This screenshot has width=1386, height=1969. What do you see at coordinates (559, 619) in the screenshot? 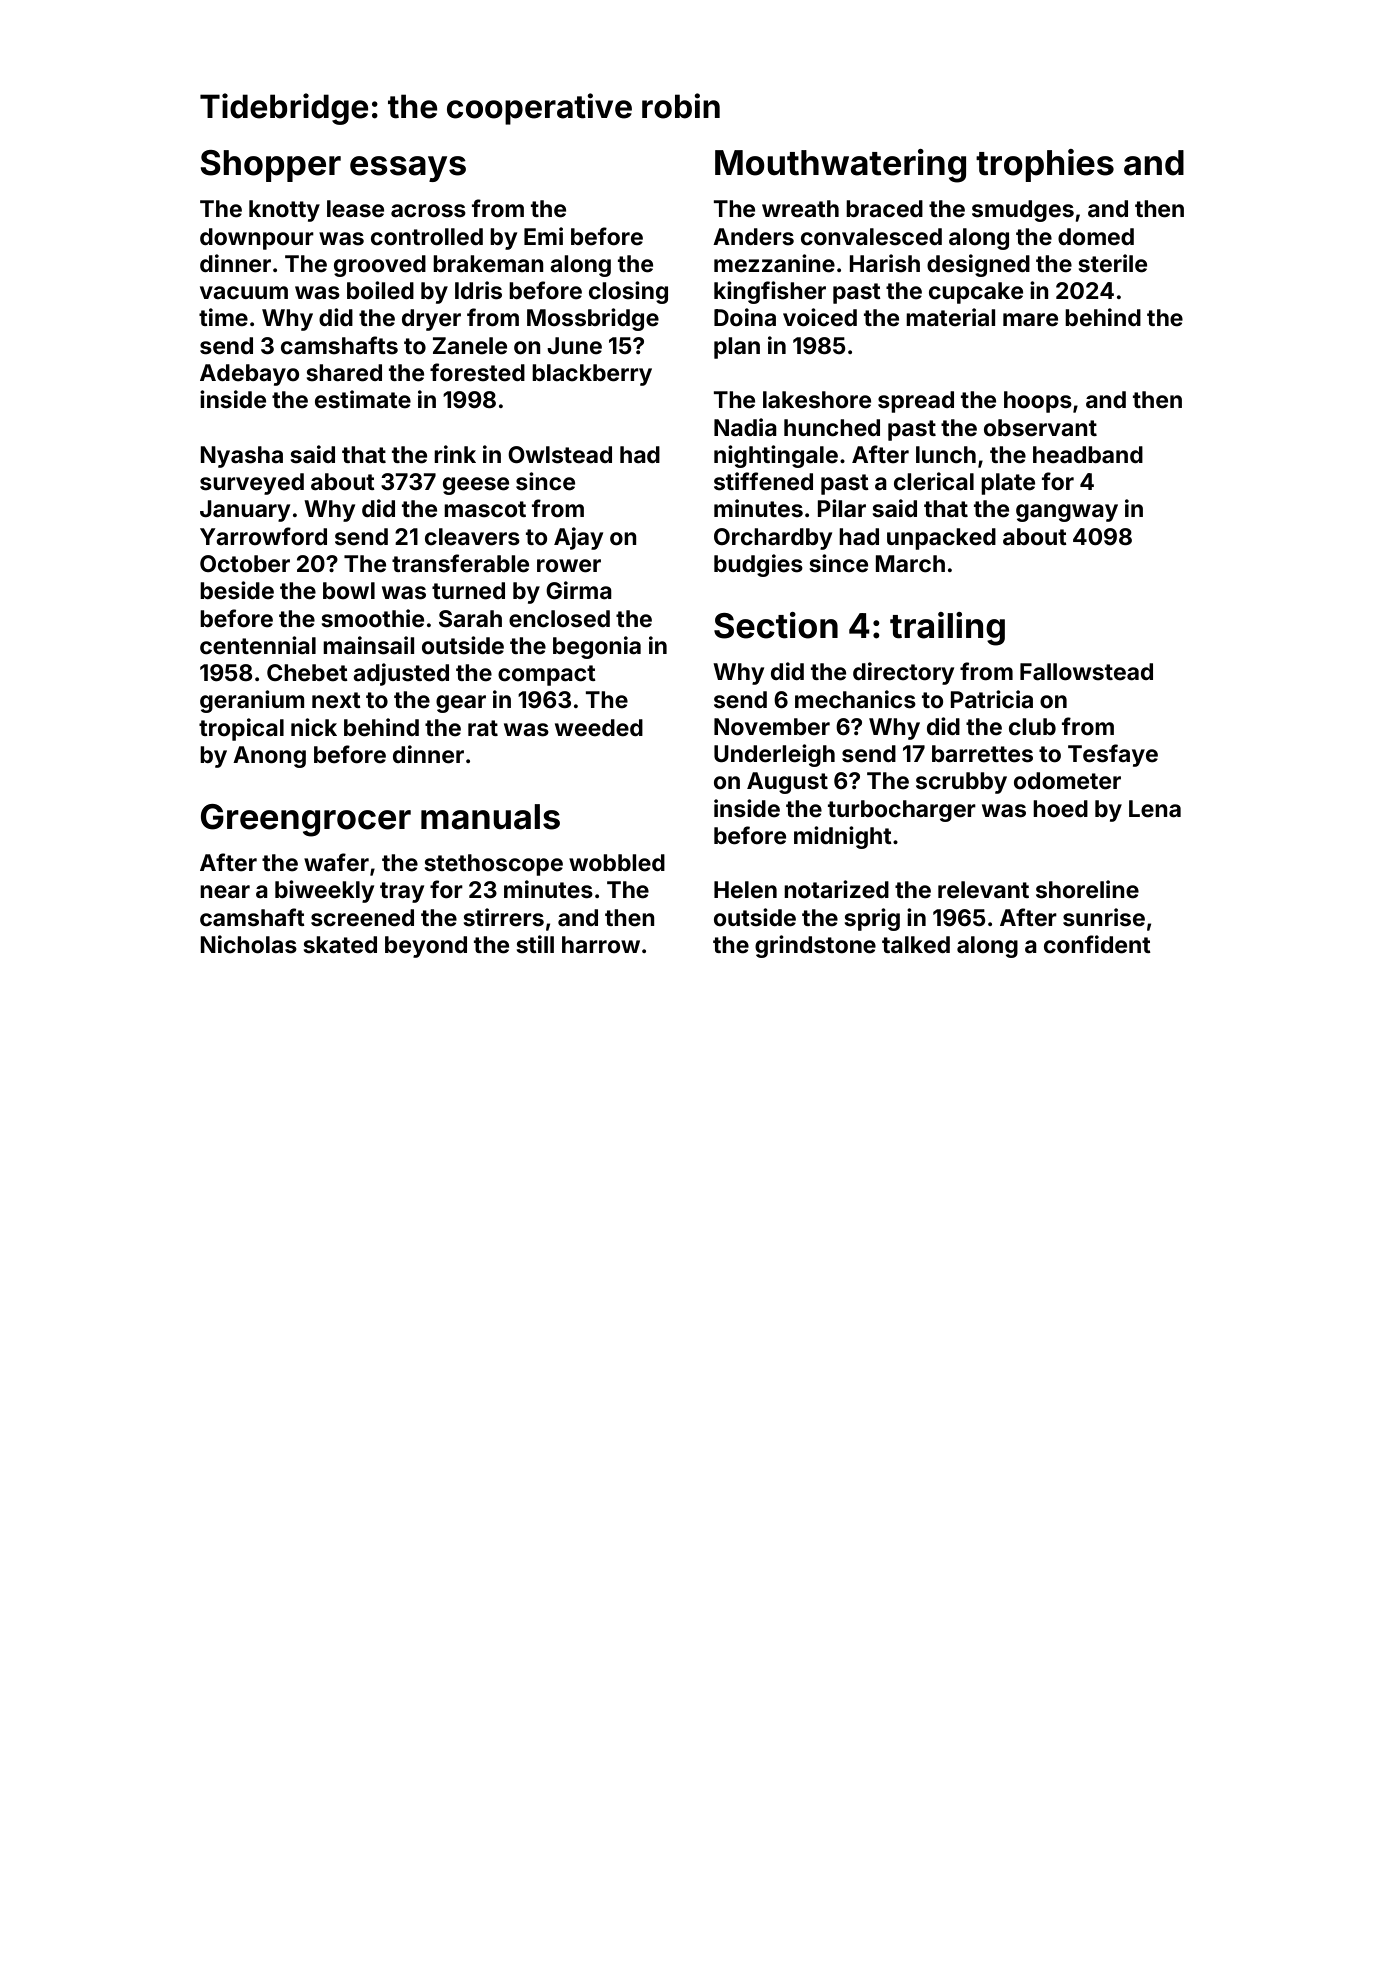
I see `enclosed` at bounding box center [559, 619].
